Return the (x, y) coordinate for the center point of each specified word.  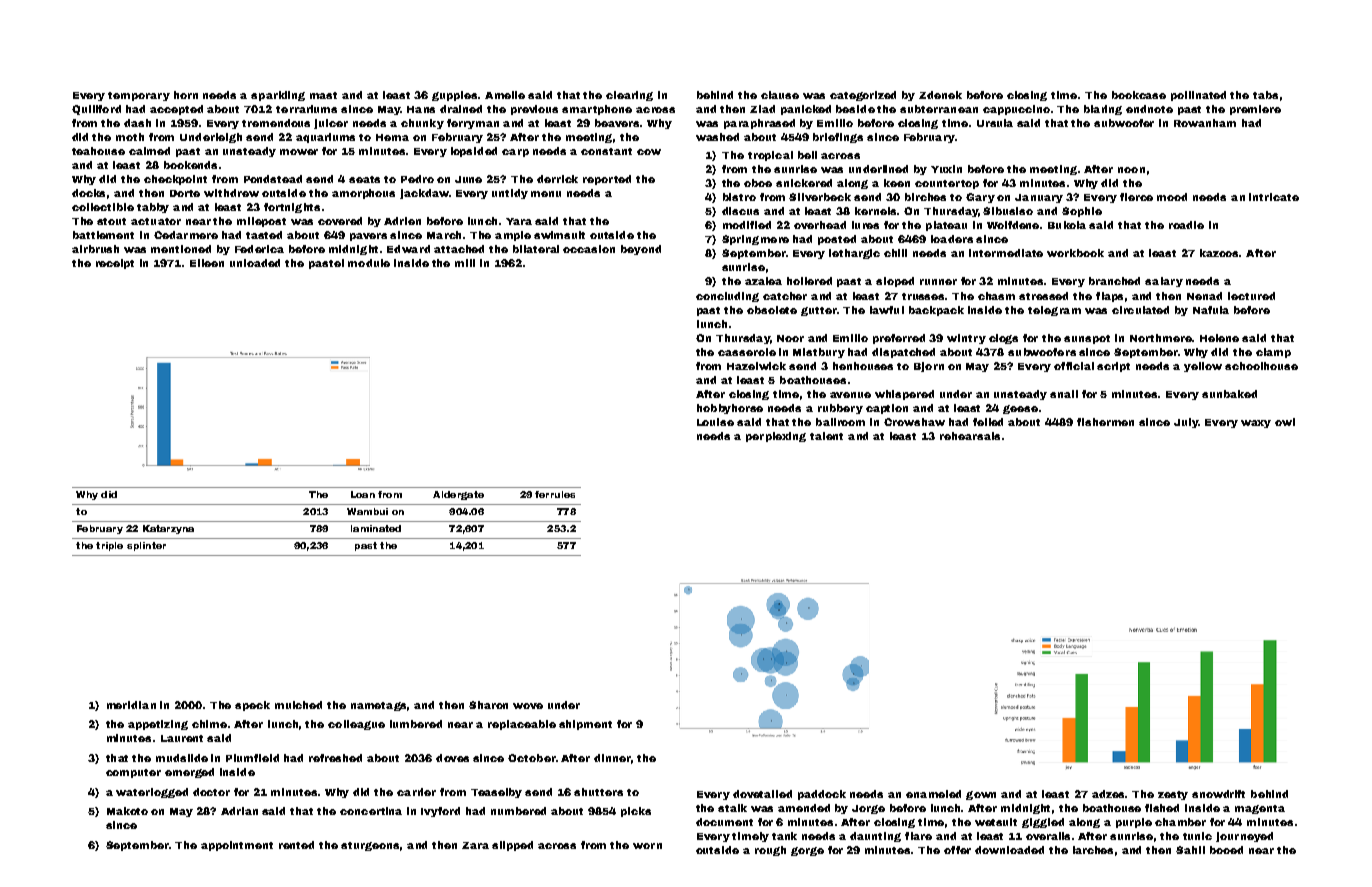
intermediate (1006, 253)
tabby (153, 208)
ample (513, 236)
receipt (115, 264)
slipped (512, 846)
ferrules (555, 494)
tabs (1265, 95)
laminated (376, 528)
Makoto (127, 811)
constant (606, 151)
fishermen (1105, 422)
